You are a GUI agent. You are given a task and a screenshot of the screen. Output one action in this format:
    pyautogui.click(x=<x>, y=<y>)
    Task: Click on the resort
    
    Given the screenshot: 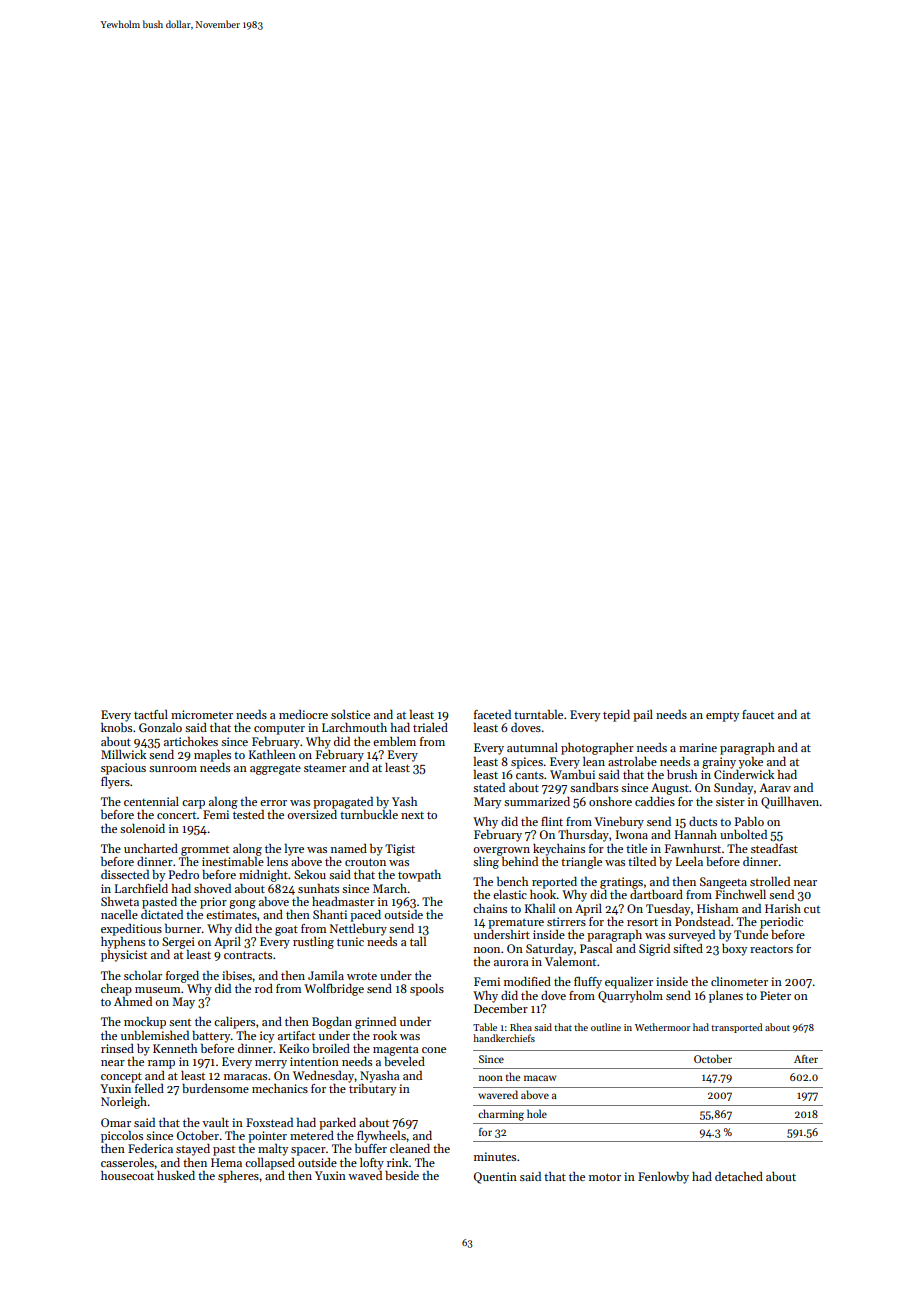 What is the action you would take?
    pyautogui.click(x=642, y=922)
